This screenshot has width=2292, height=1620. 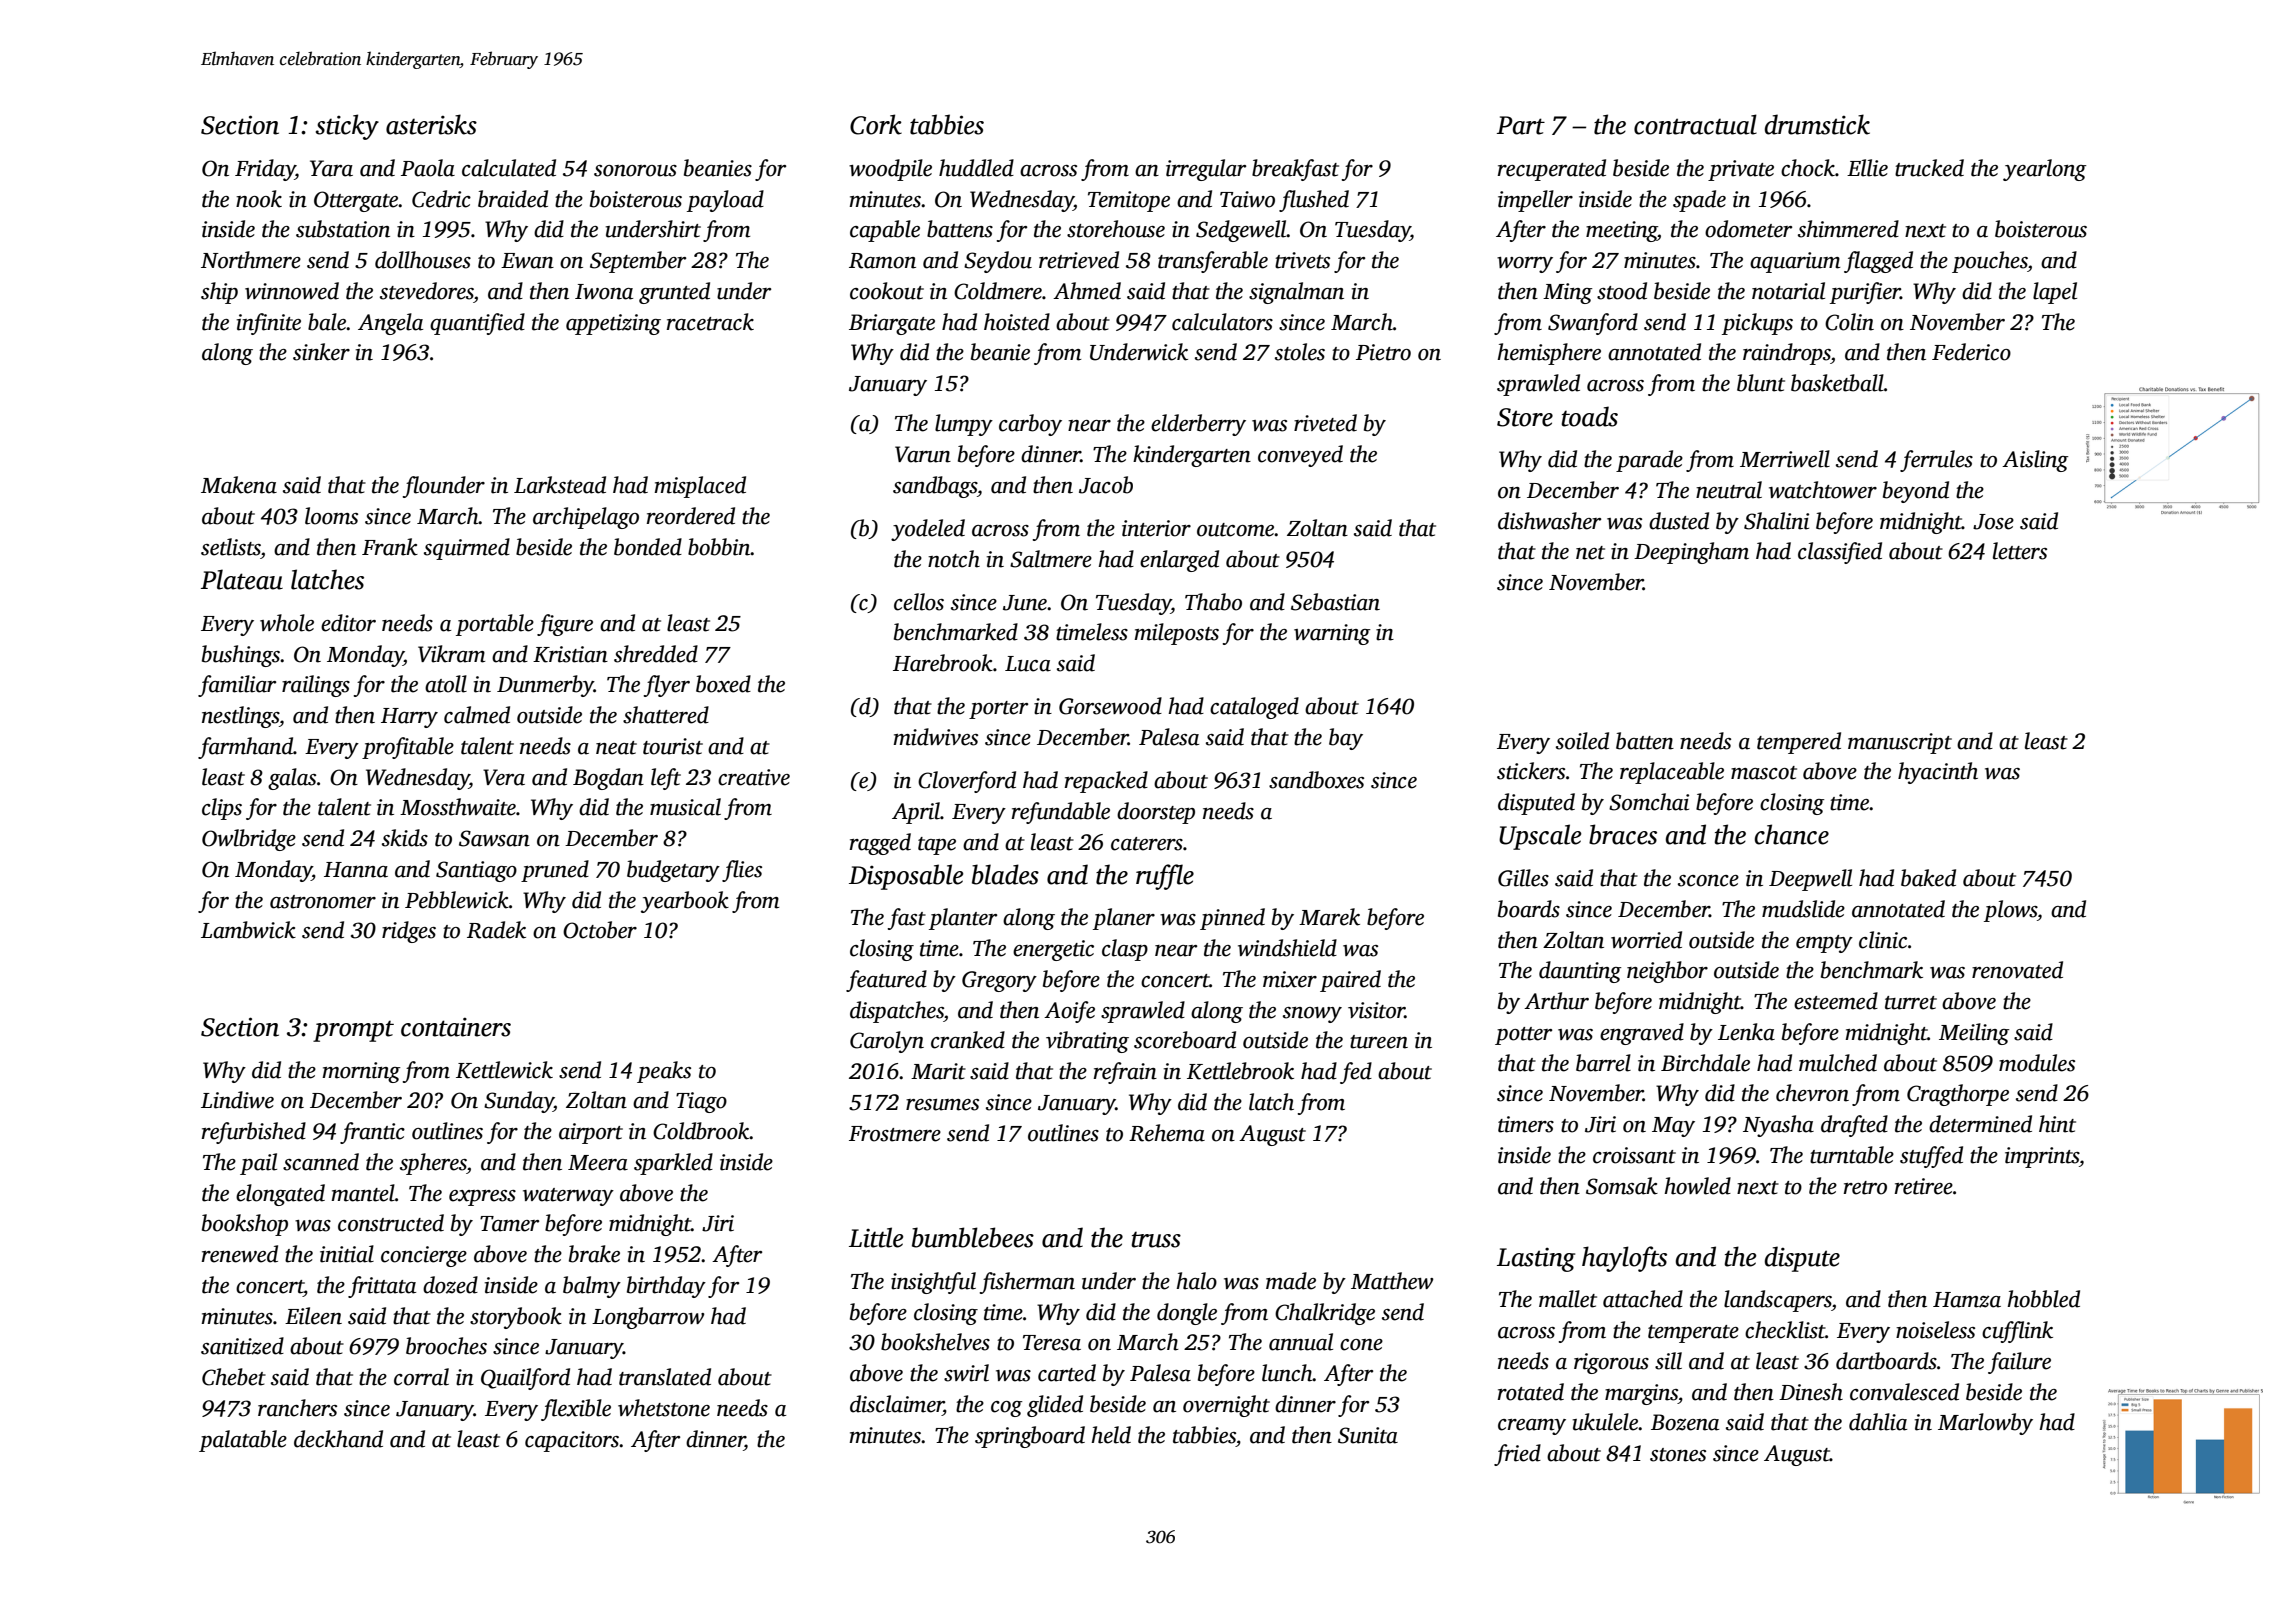 I want to click on flies, so click(x=742, y=871).
